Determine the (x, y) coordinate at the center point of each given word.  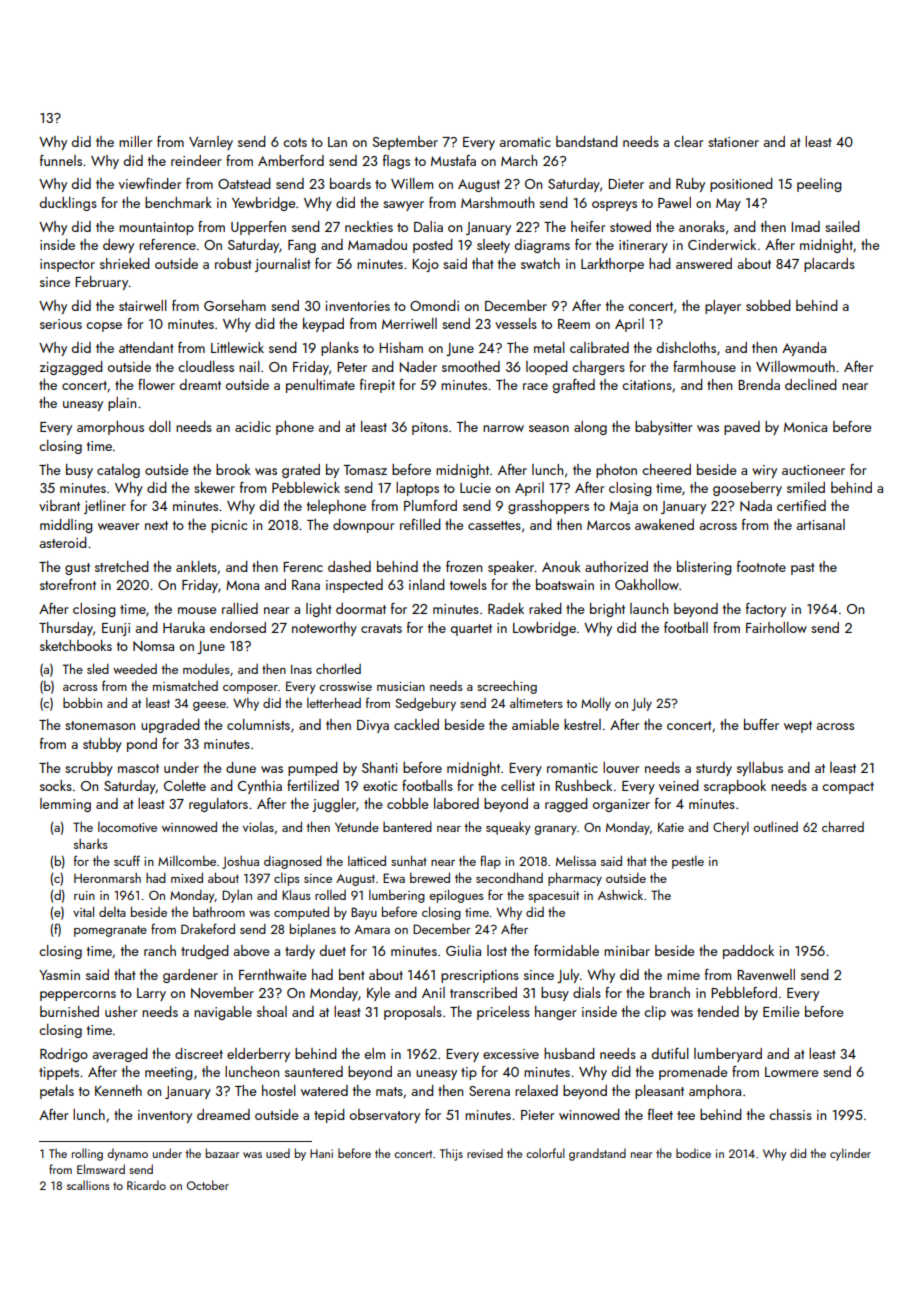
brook (233, 469)
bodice (693, 1153)
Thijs (451, 1154)
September (405, 143)
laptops (417, 489)
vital (83, 911)
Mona (242, 585)
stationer (733, 142)
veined (679, 785)
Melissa (576, 860)
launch (649, 608)
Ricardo (146, 1185)
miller (135, 141)
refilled (420, 524)
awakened (664, 524)
